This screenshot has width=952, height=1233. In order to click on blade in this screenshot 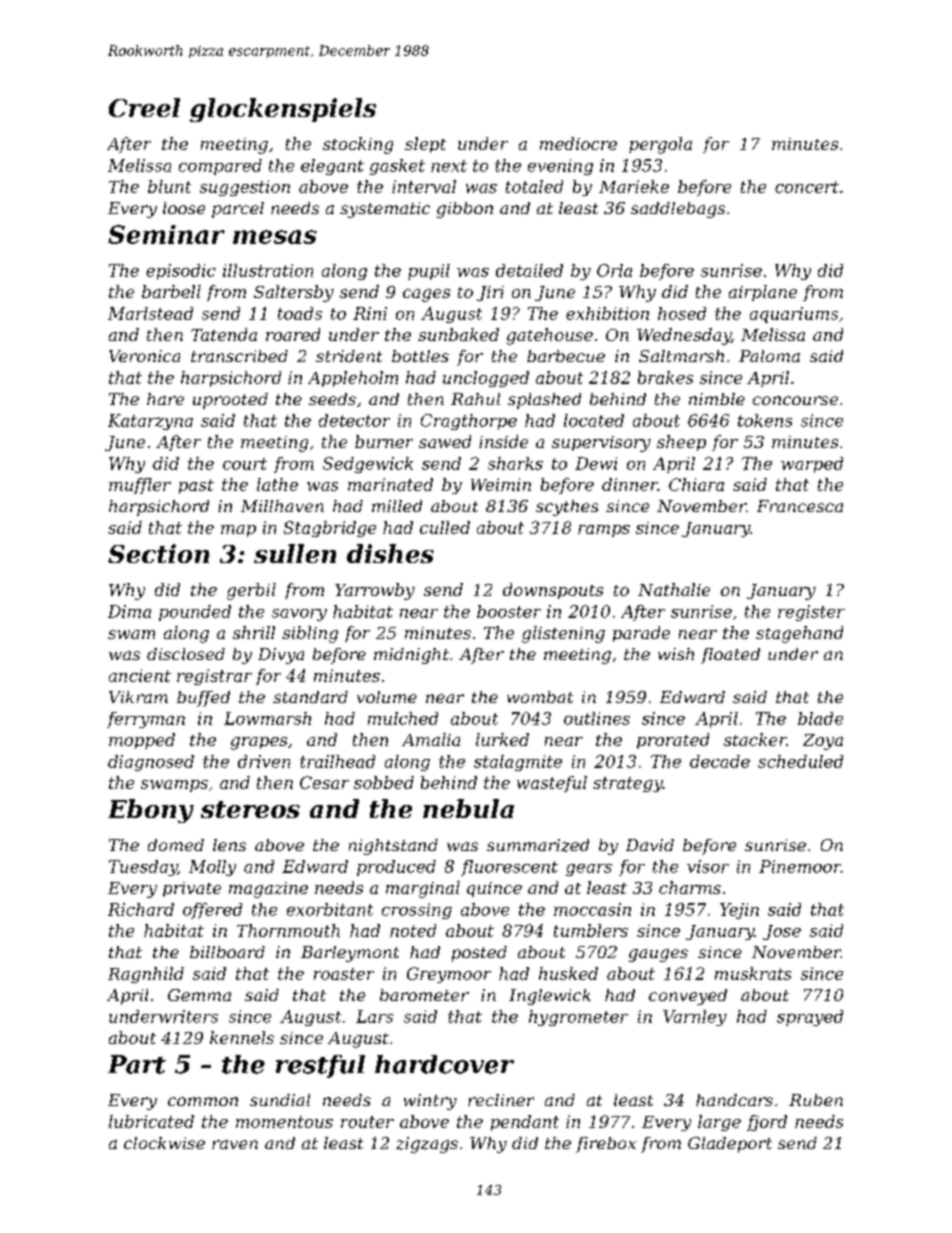, I will do `click(820, 718)`.
